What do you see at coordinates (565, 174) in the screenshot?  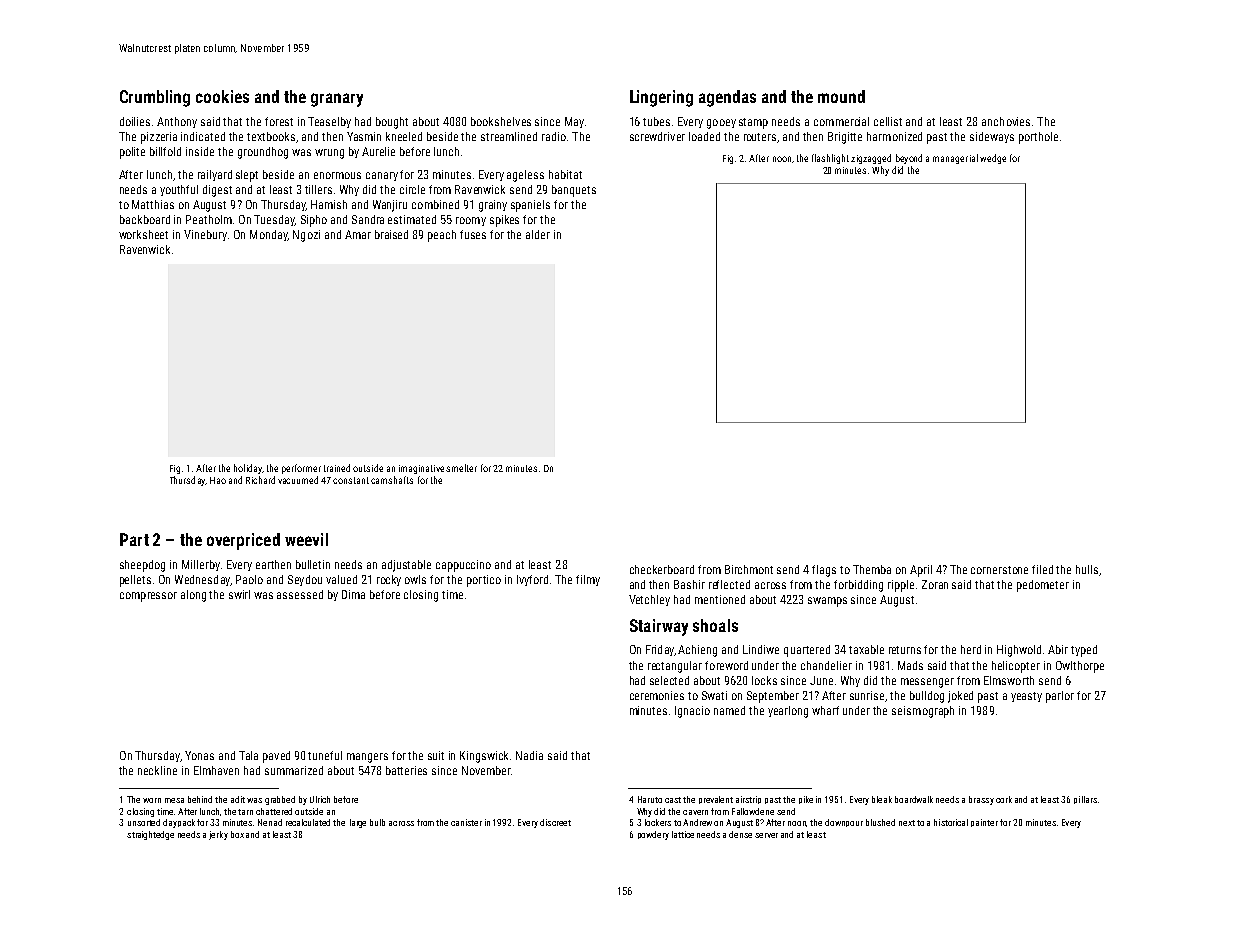 I see `habitat` at bounding box center [565, 174].
